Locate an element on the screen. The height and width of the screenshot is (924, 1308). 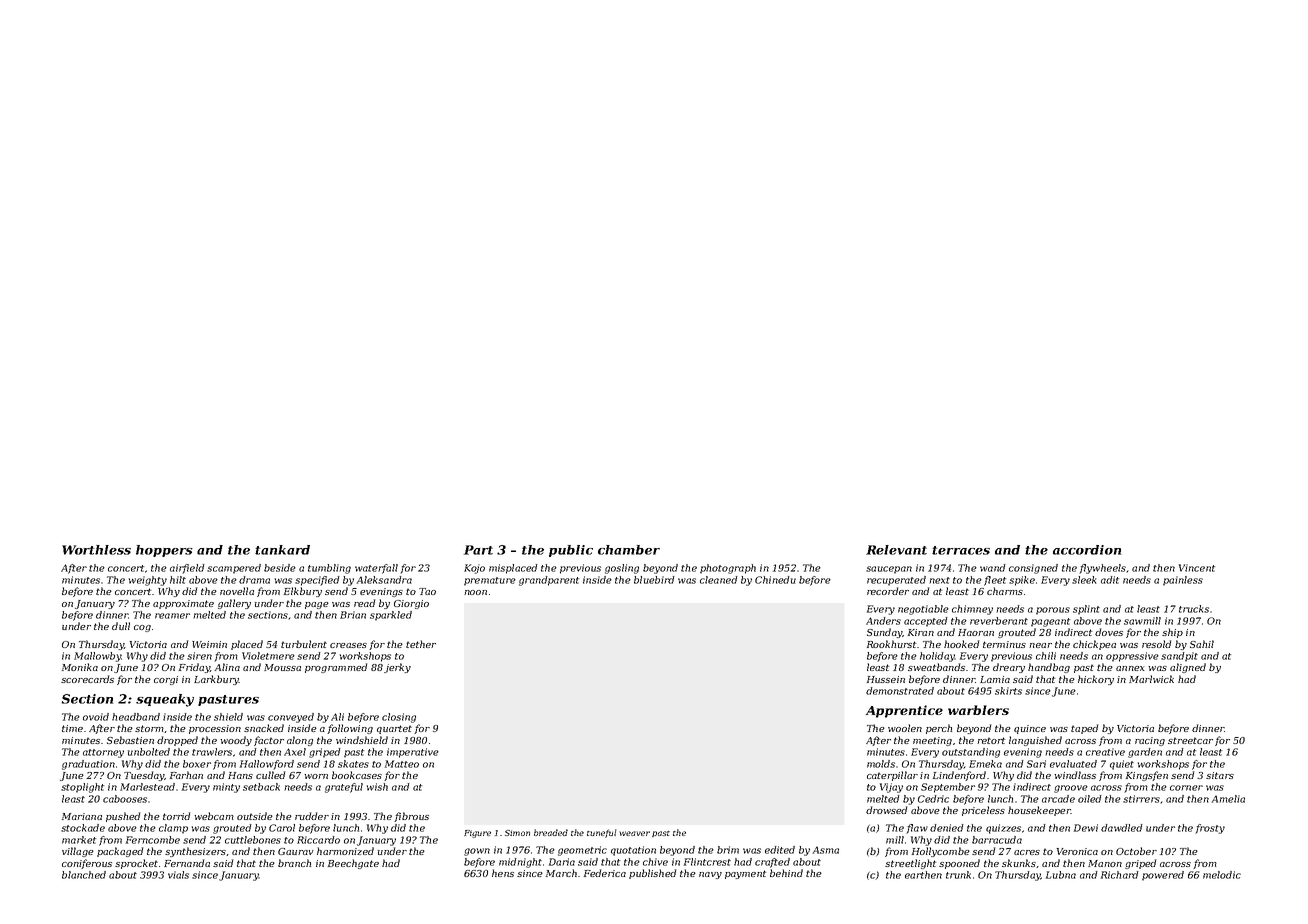
ship is located at coordinates (1172, 633).
